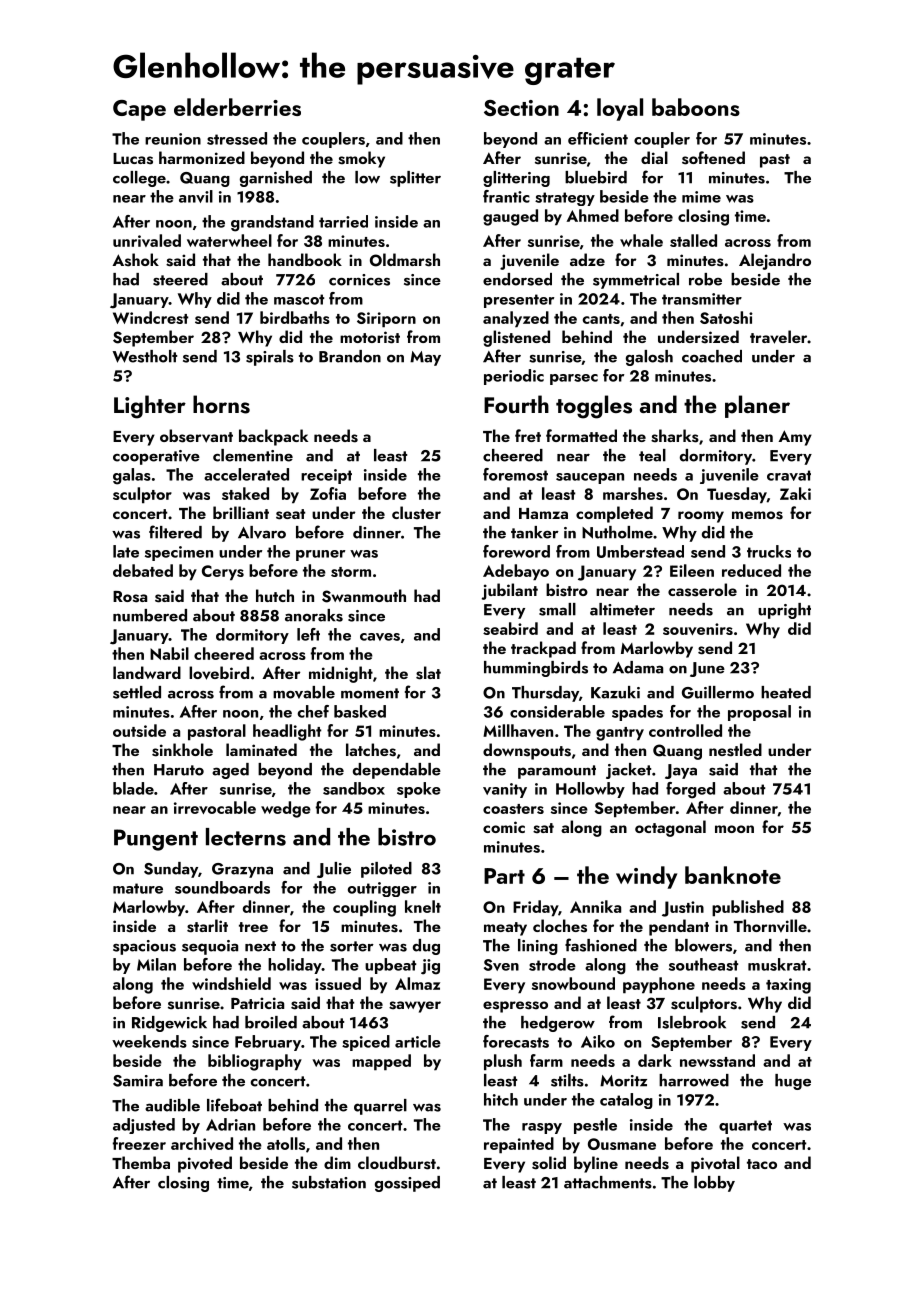 The height and width of the screenshot is (1308, 924). Describe the element at coordinates (172, 1105) in the screenshot. I see `audible` at that location.
